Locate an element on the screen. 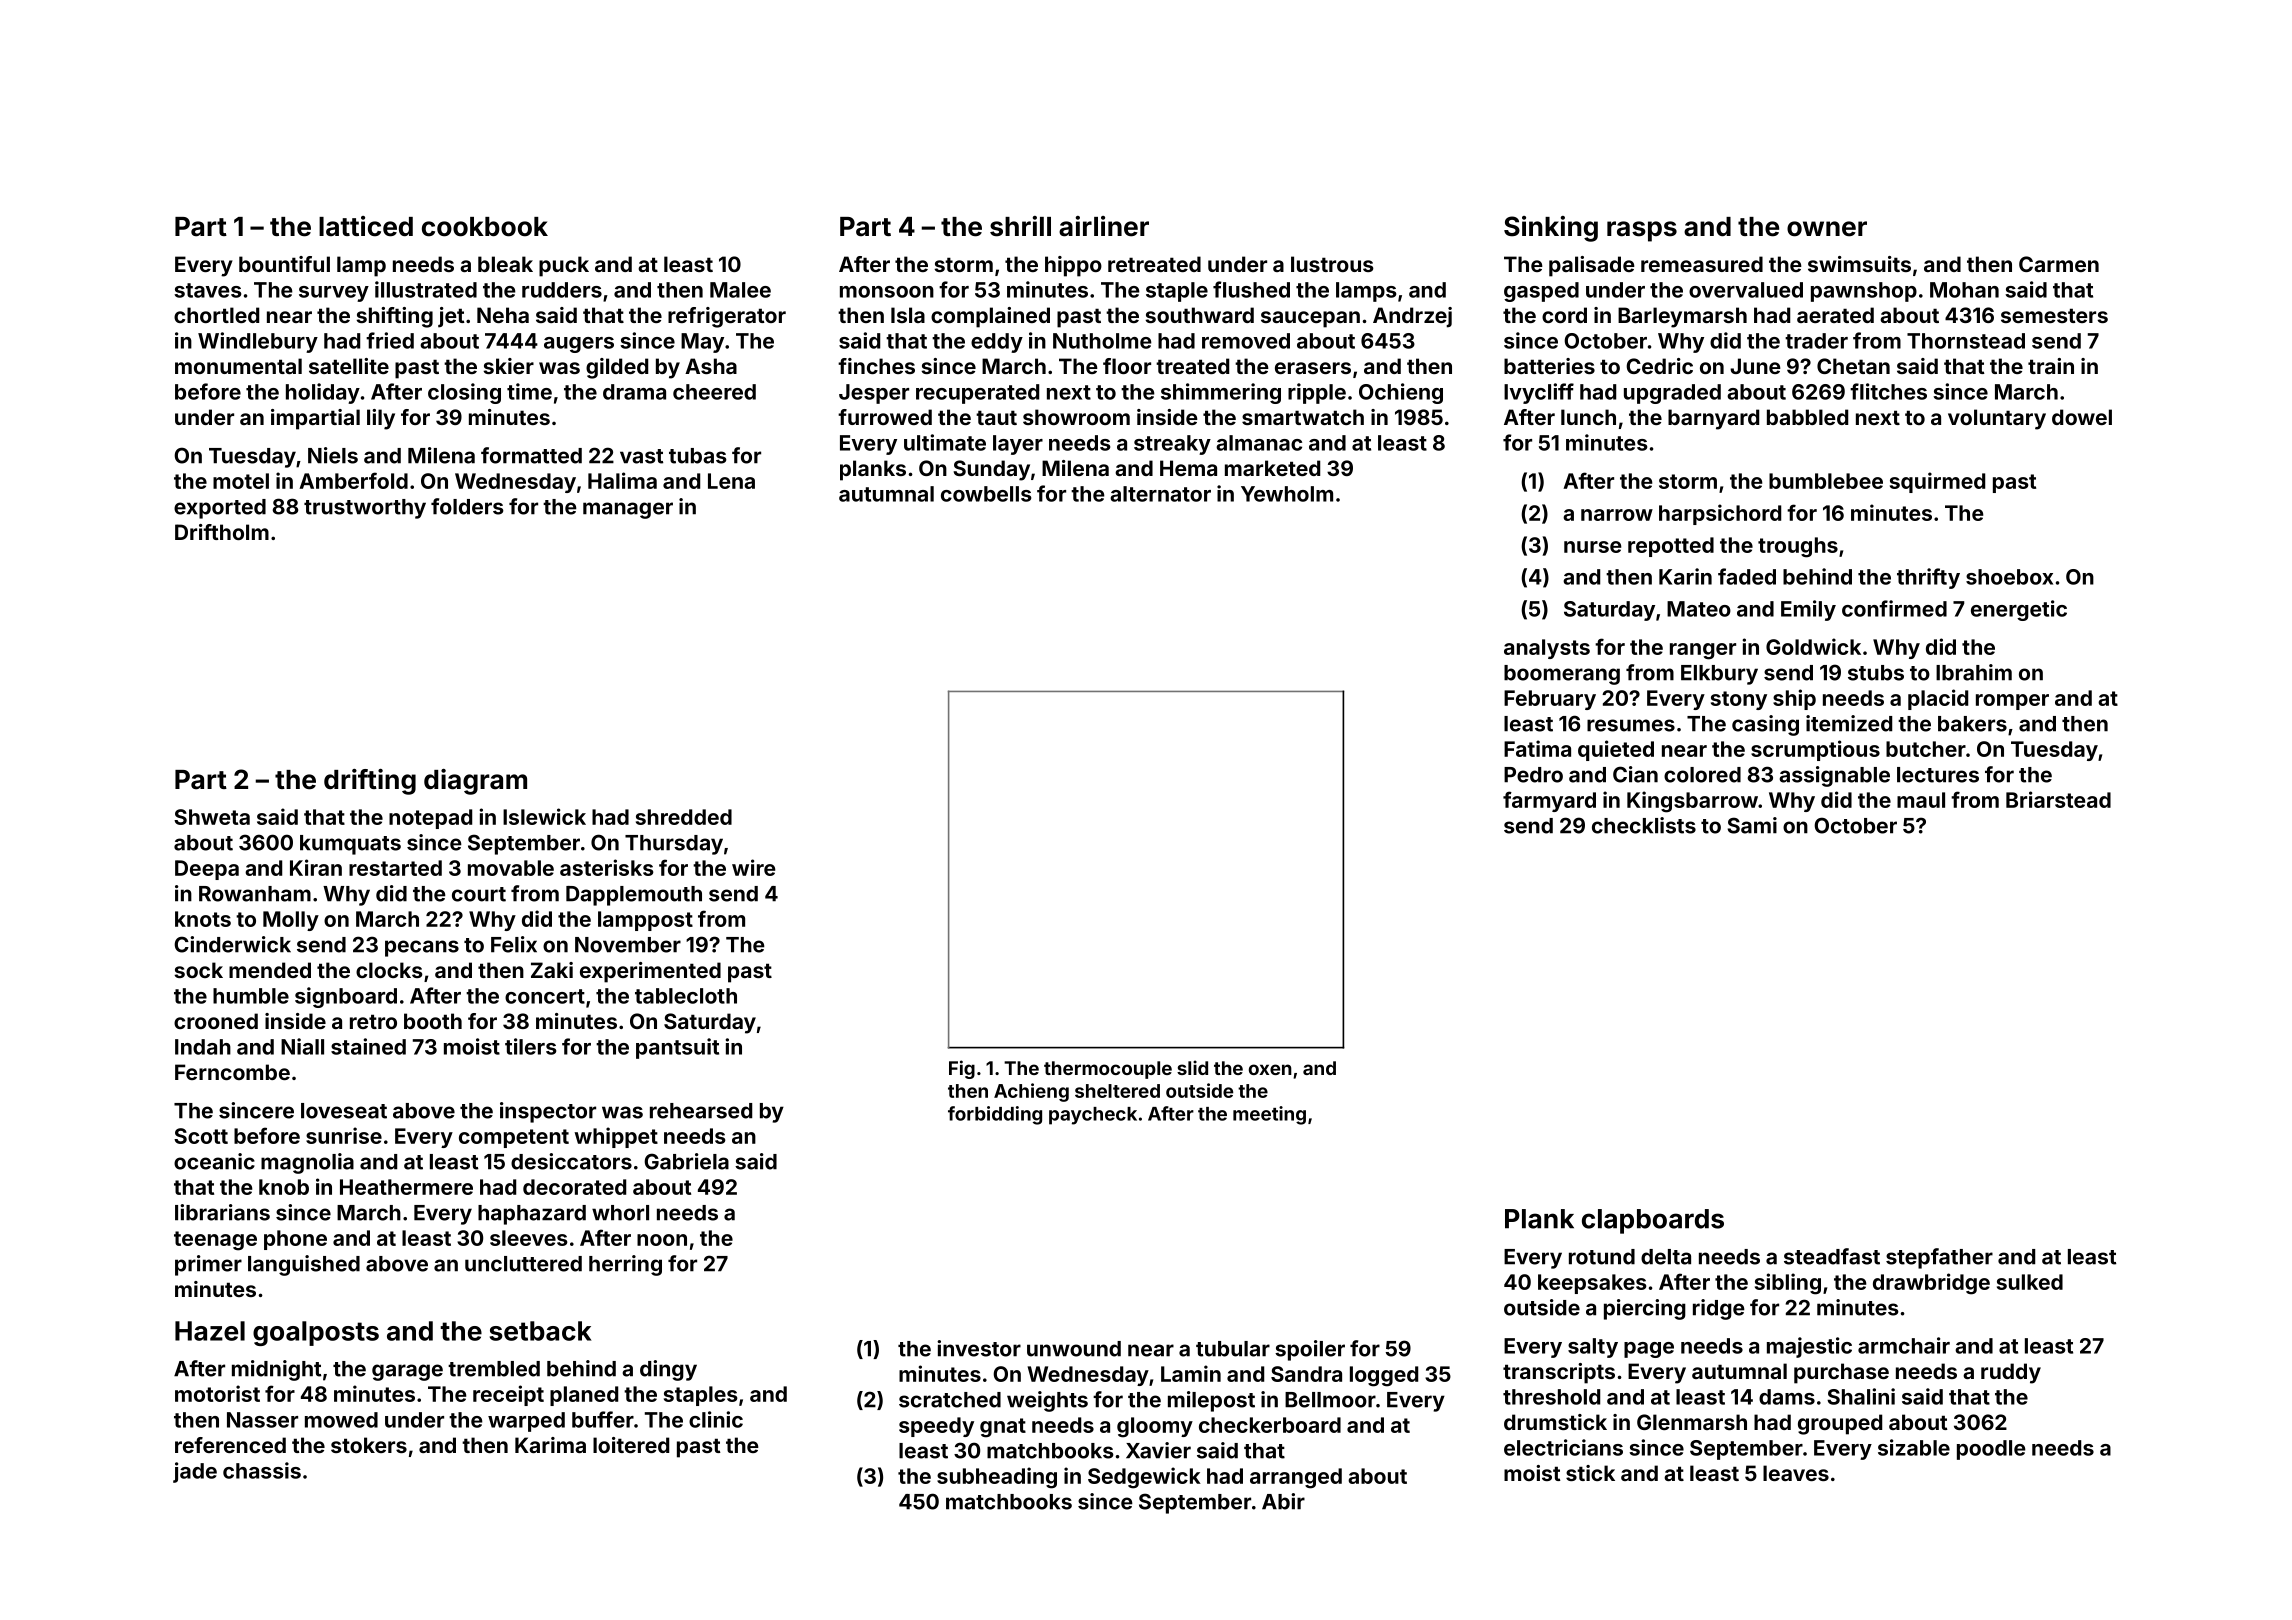  investor is located at coordinates (979, 1348).
